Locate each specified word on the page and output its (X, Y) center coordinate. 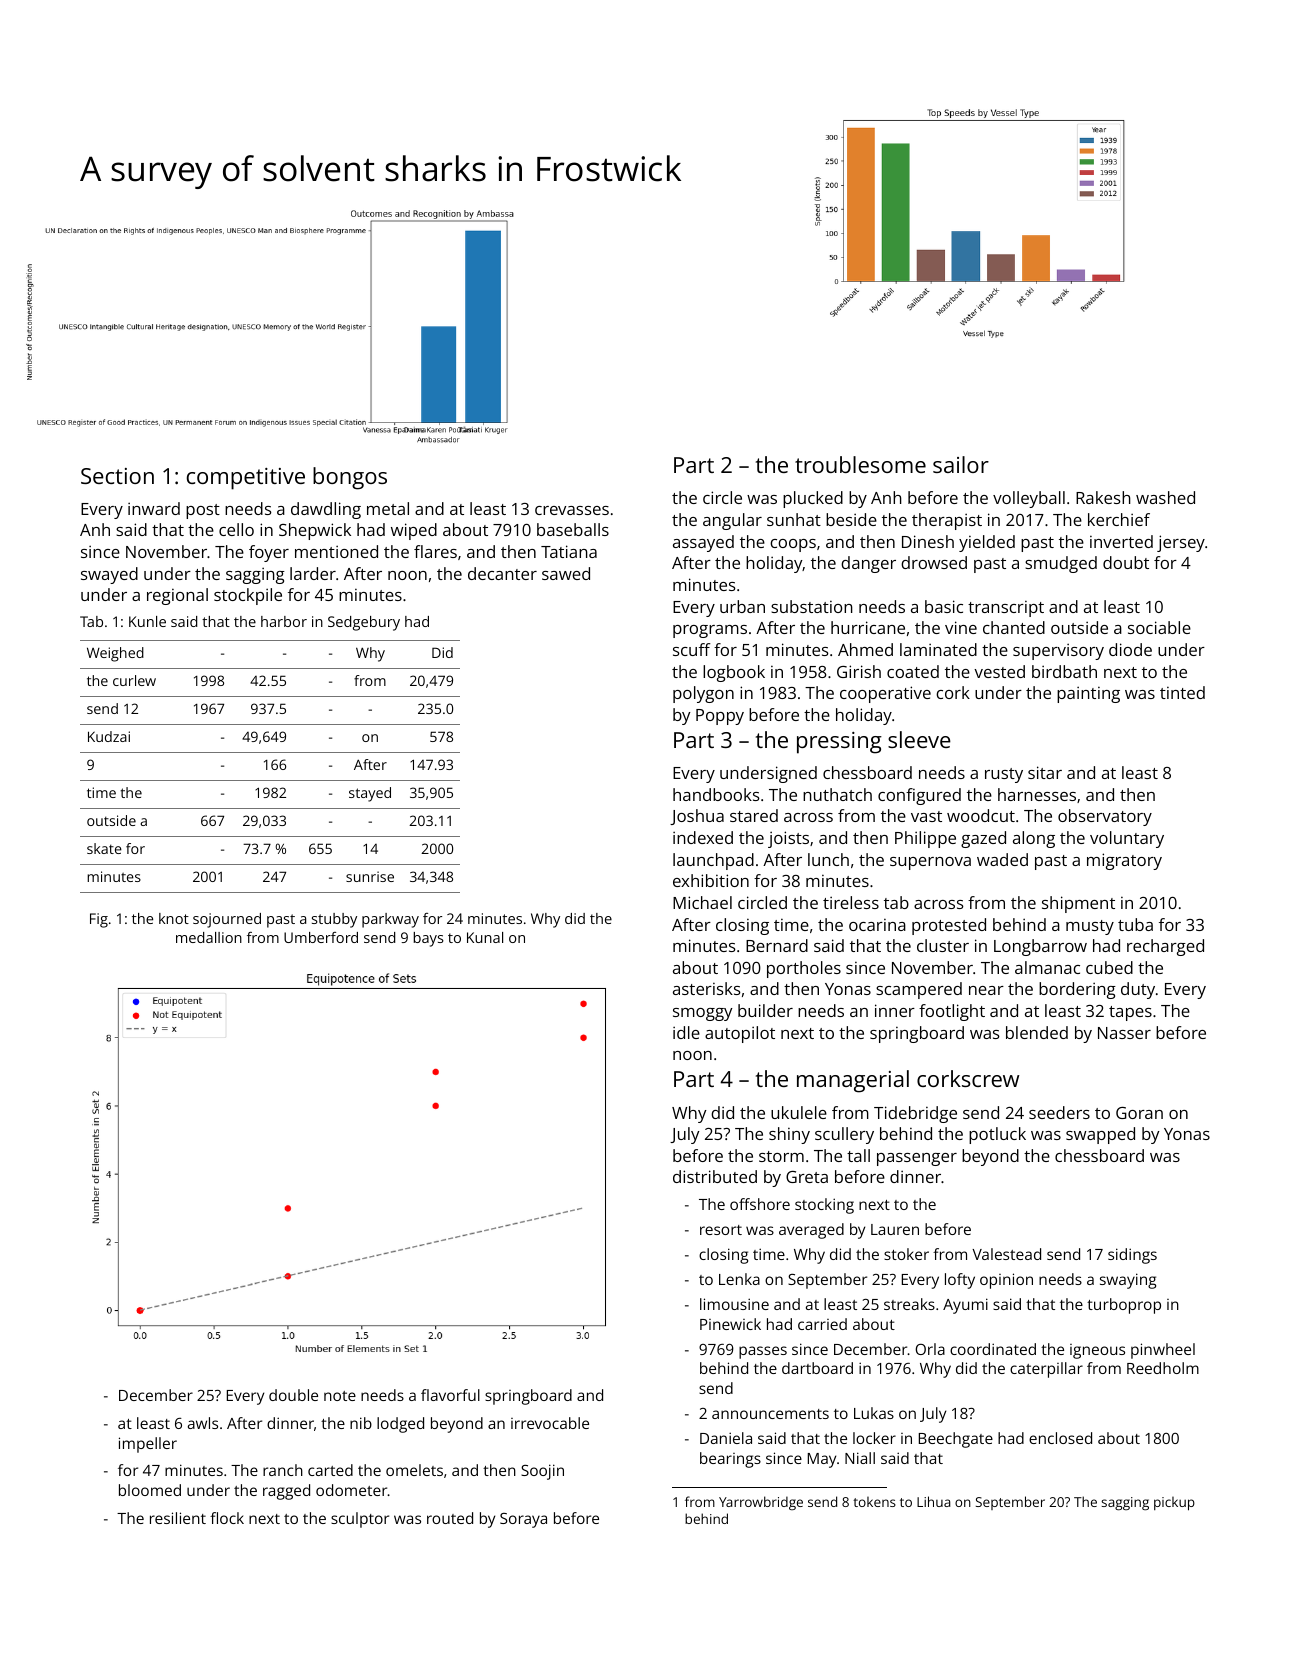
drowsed (934, 562)
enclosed (1060, 1438)
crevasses (572, 510)
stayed (370, 794)
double (293, 1395)
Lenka (739, 1279)
